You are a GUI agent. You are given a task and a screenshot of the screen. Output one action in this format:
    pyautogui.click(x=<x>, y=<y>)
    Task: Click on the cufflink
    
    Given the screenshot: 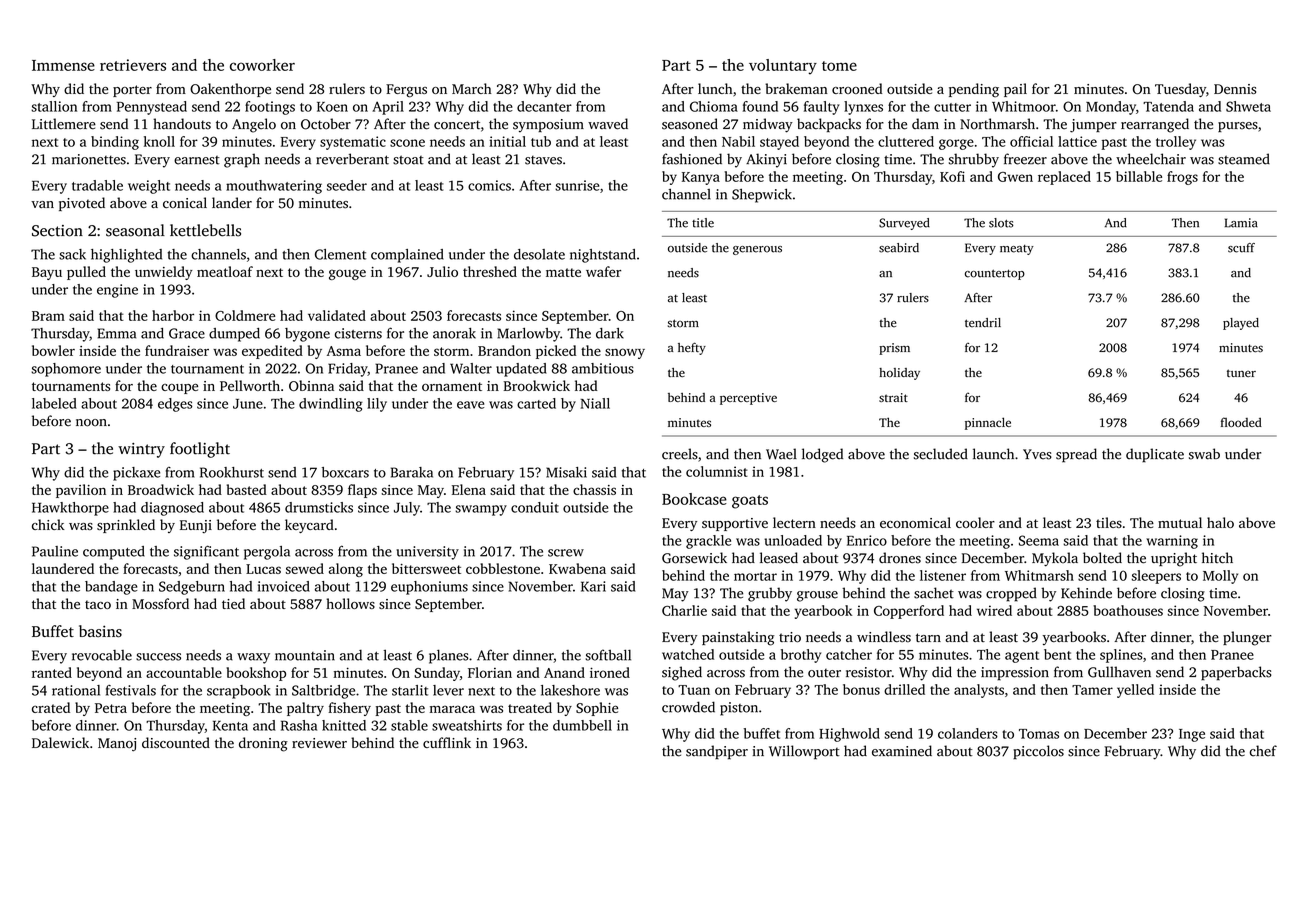 What is the action you would take?
    pyautogui.click(x=447, y=742)
